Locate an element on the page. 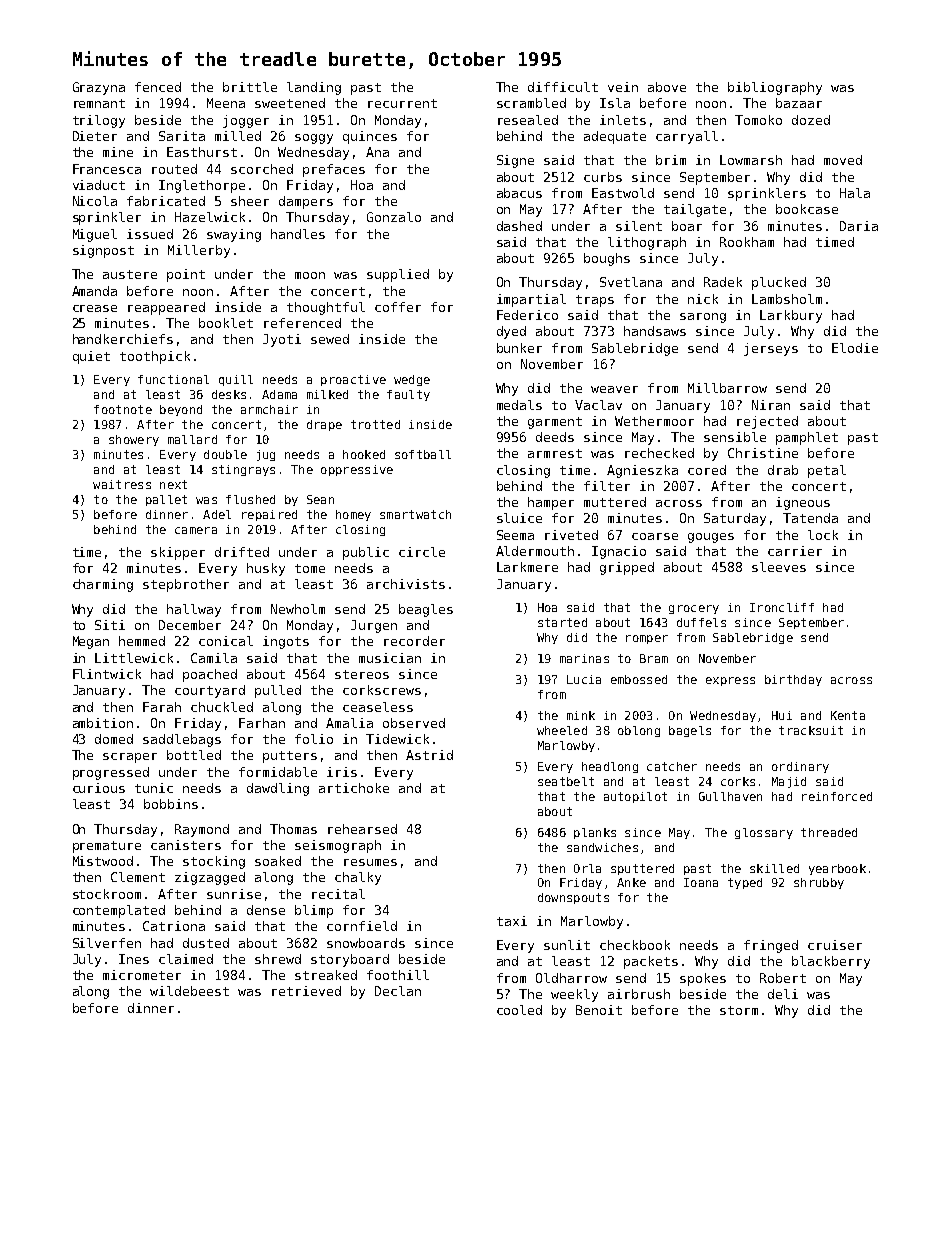  next is located at coordinates (173, 484).
